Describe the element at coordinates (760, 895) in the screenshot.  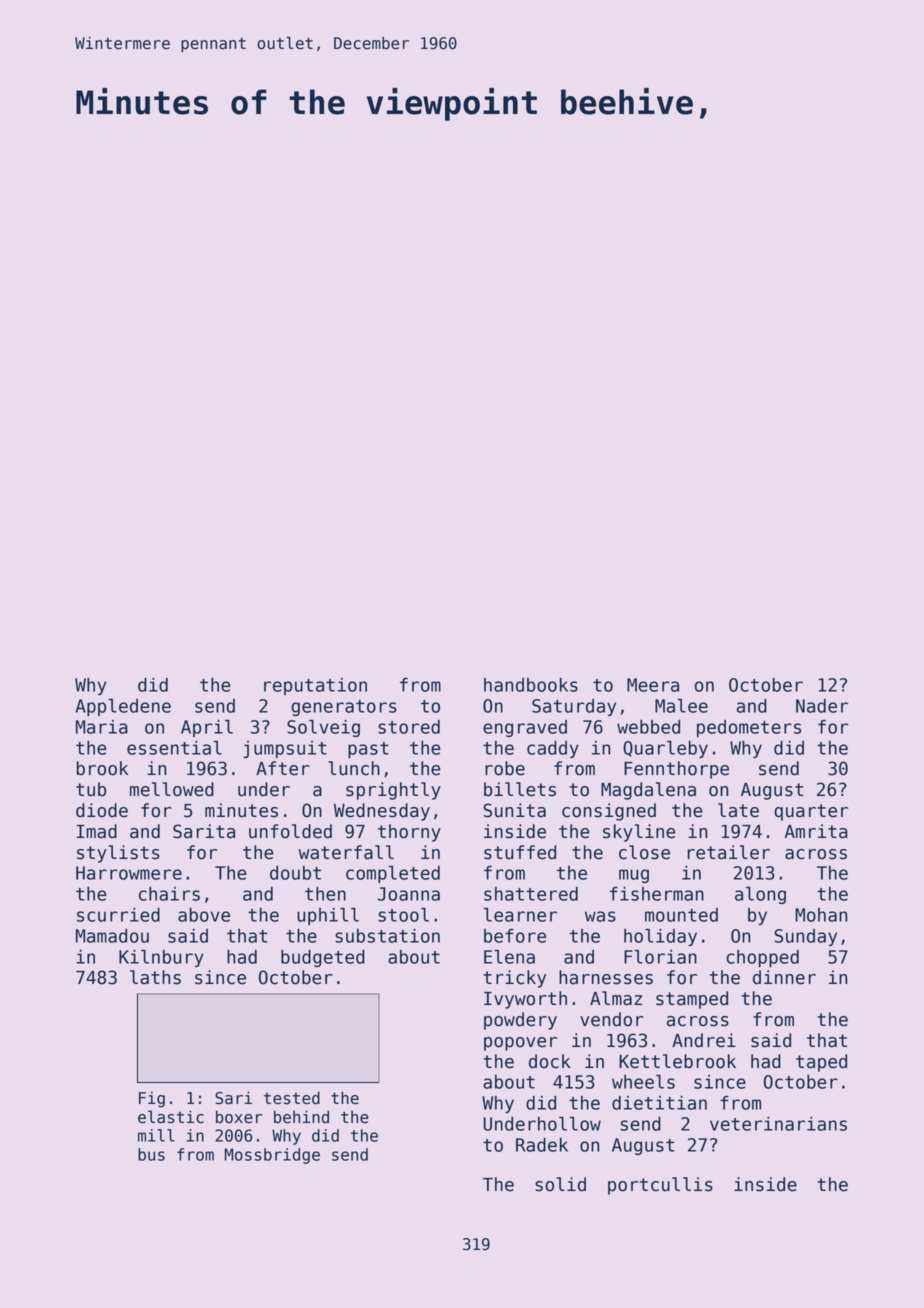
I see `along` at that location.
